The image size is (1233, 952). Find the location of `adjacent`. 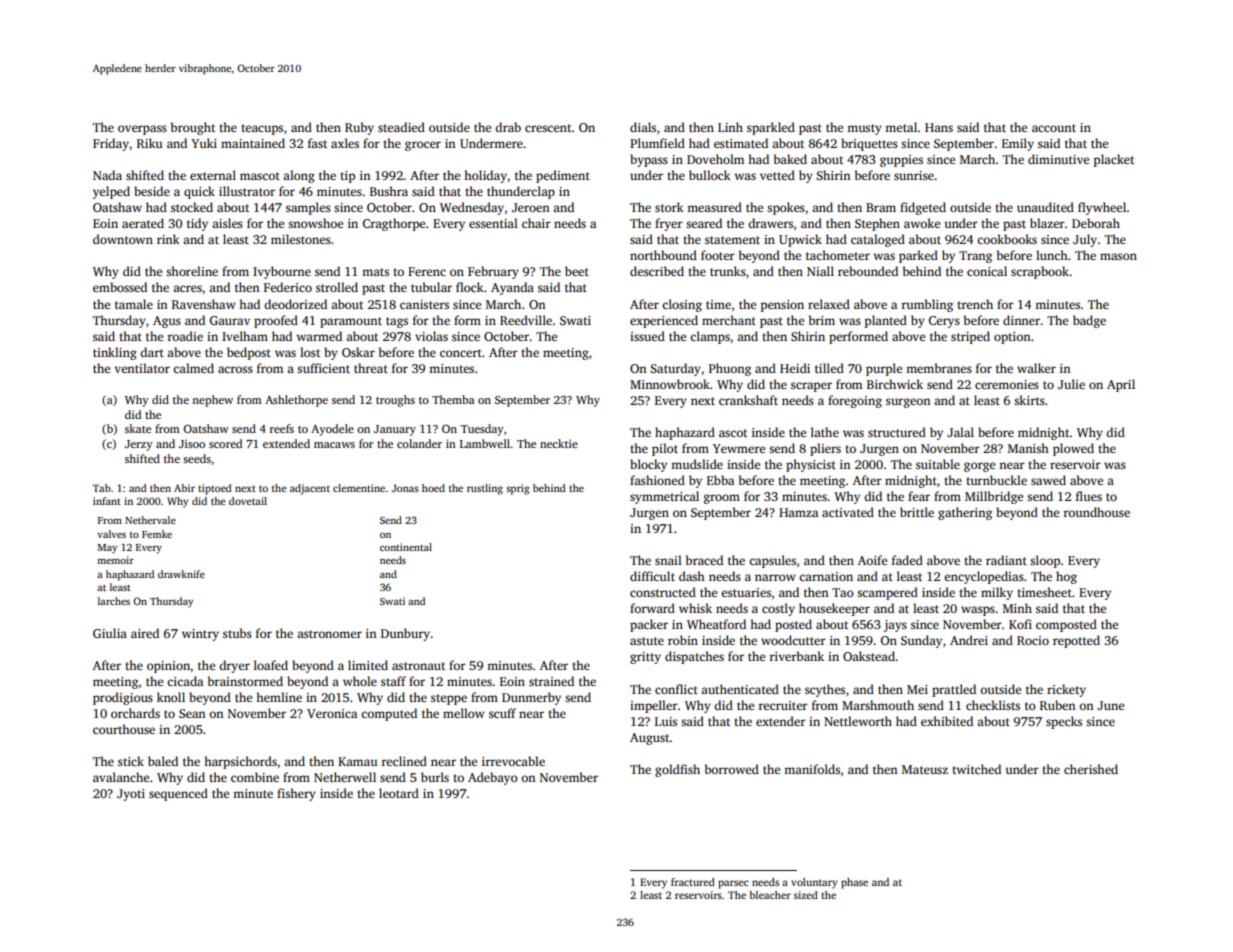

adjacent is located at coordinates (310, 489).
